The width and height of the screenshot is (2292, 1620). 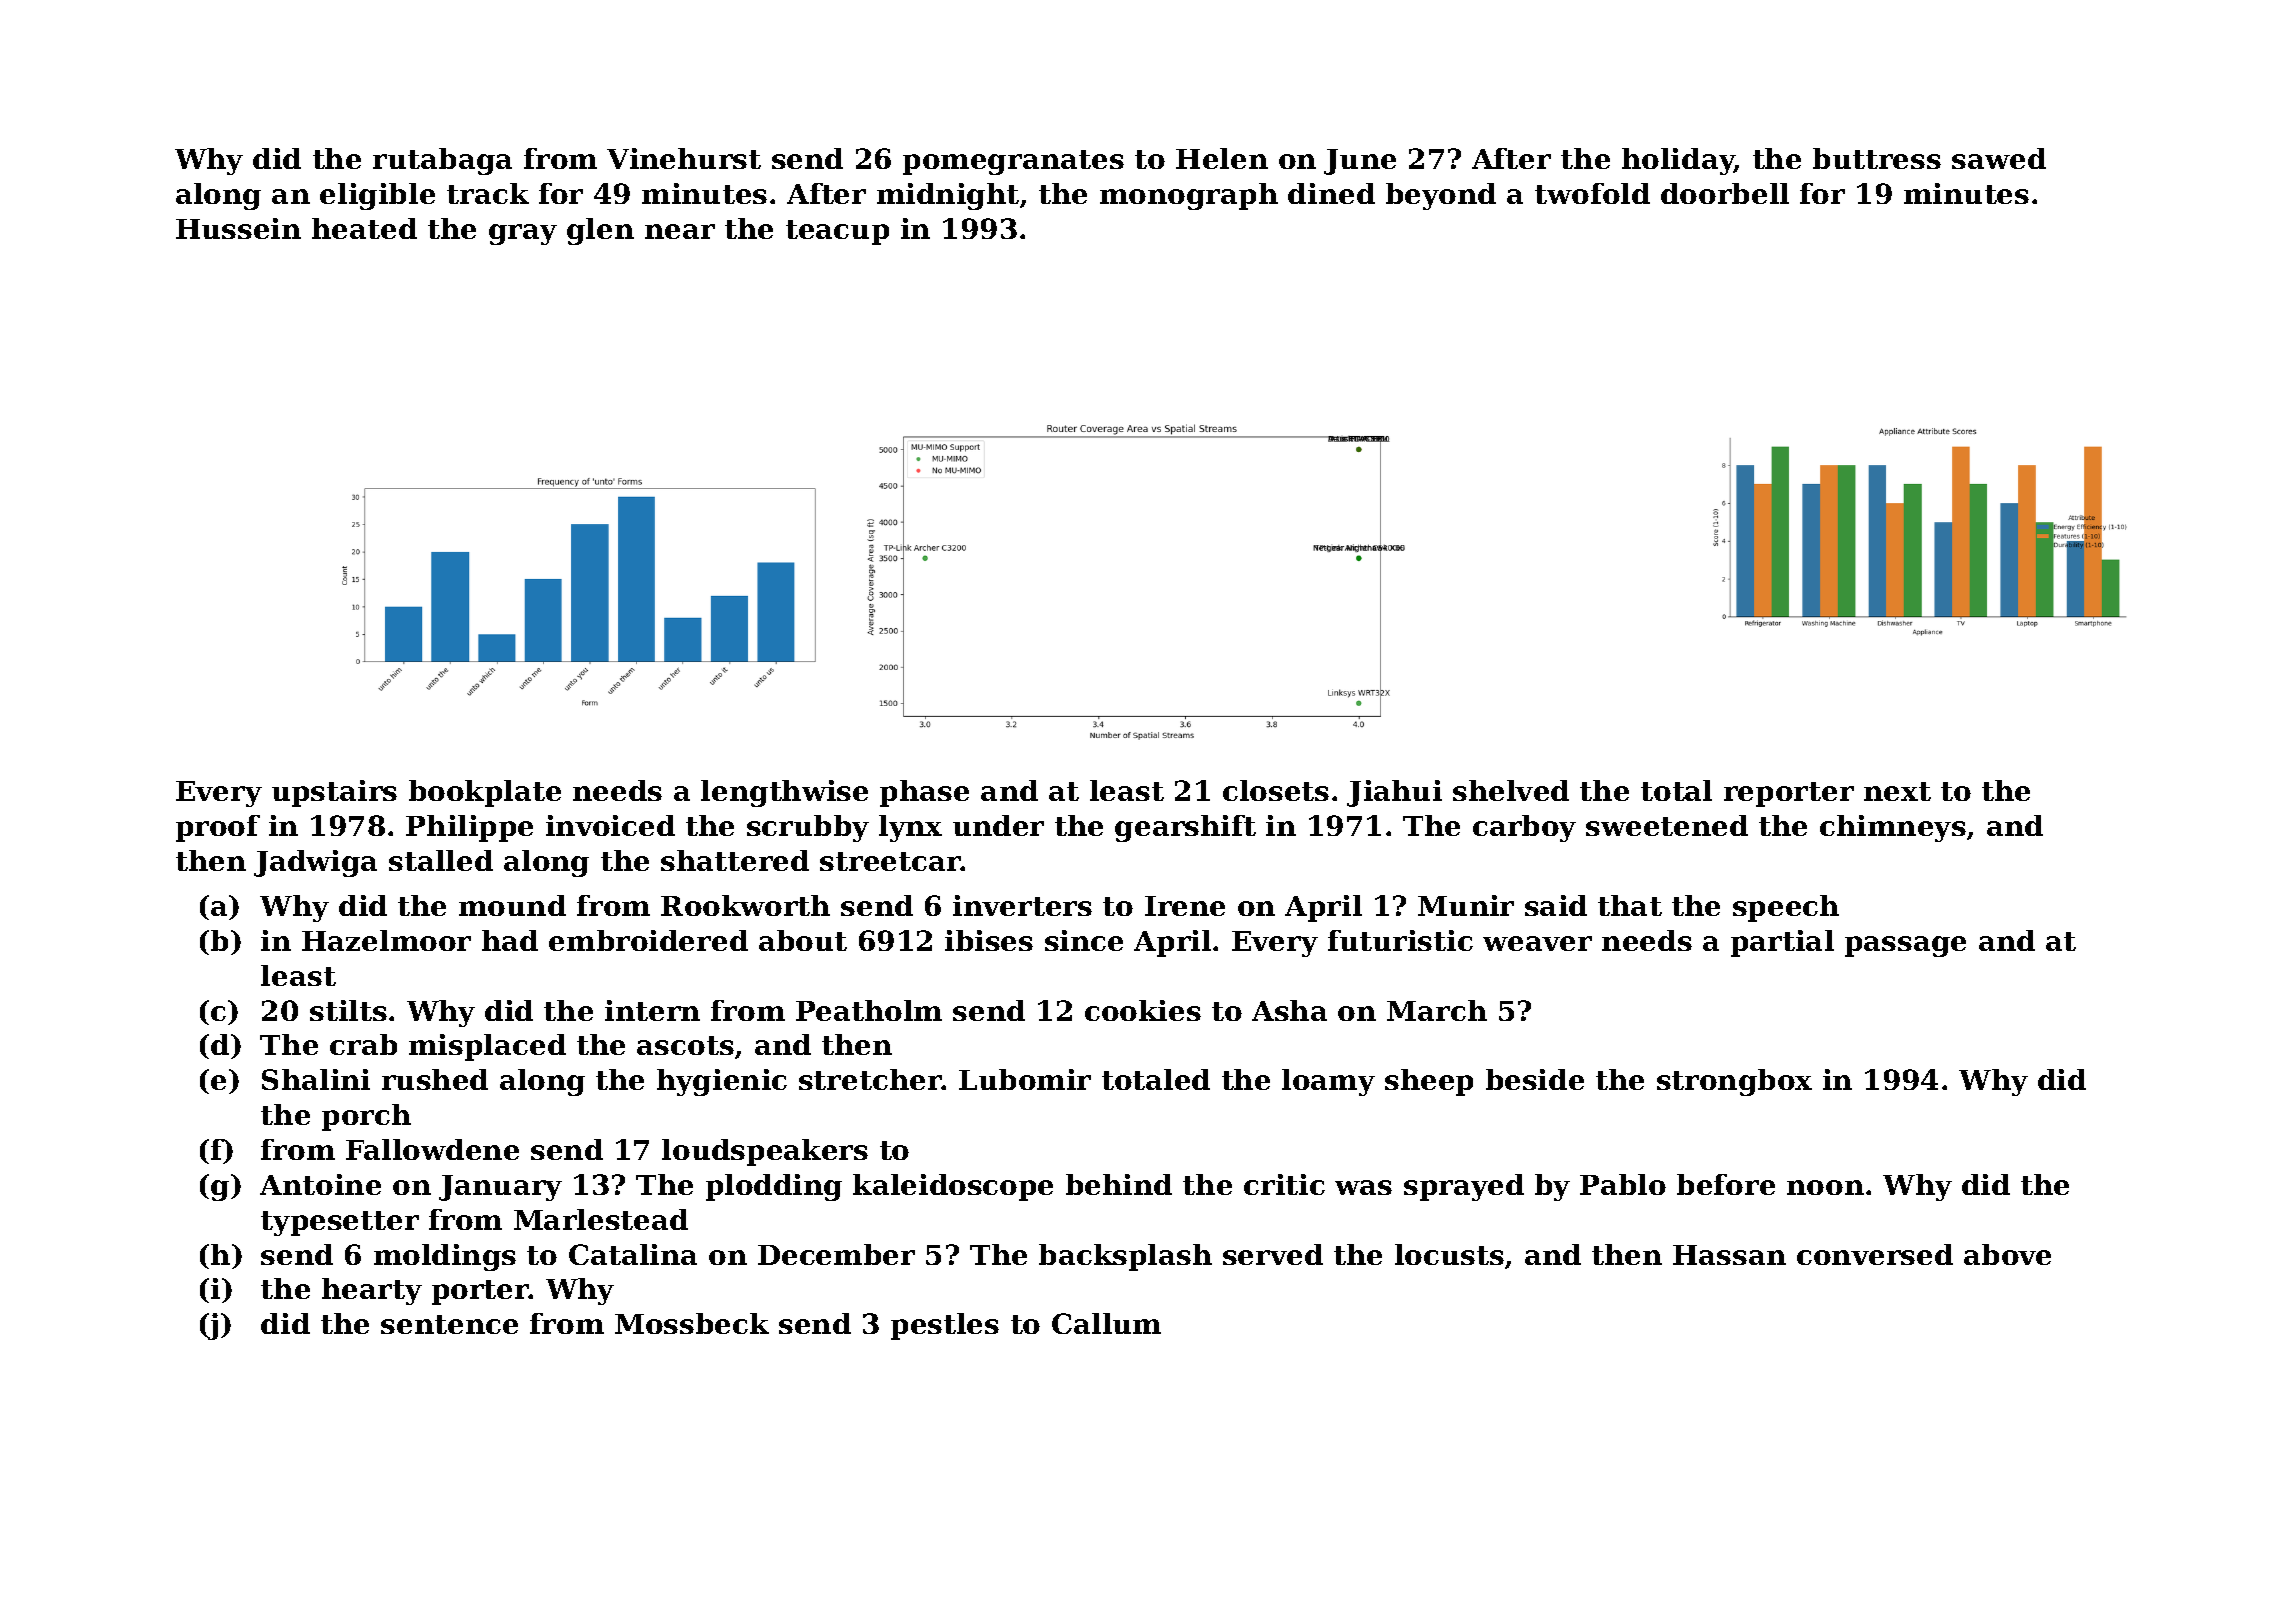 What do you see at coordinates (485, 793) in the screenshot?
I see `bookplate` at bounding box center [485, 793].
